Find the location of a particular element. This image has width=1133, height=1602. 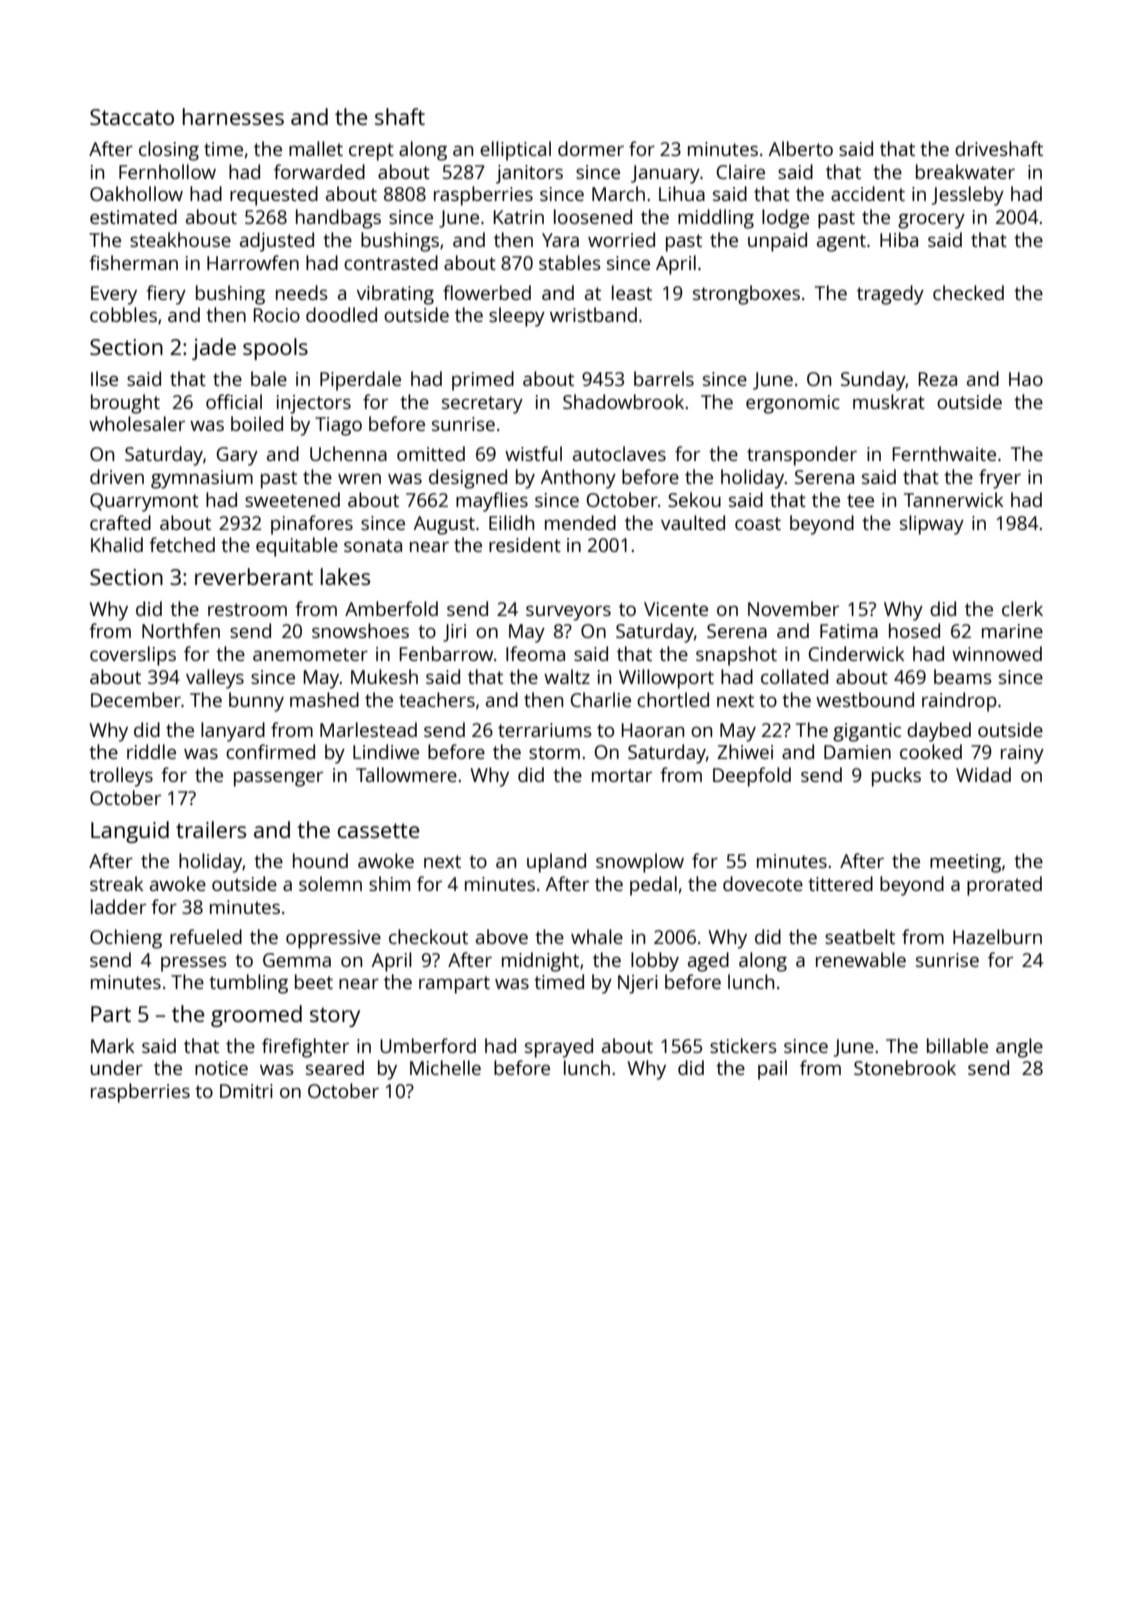

surveyors is located at coordinates (568, 613).
